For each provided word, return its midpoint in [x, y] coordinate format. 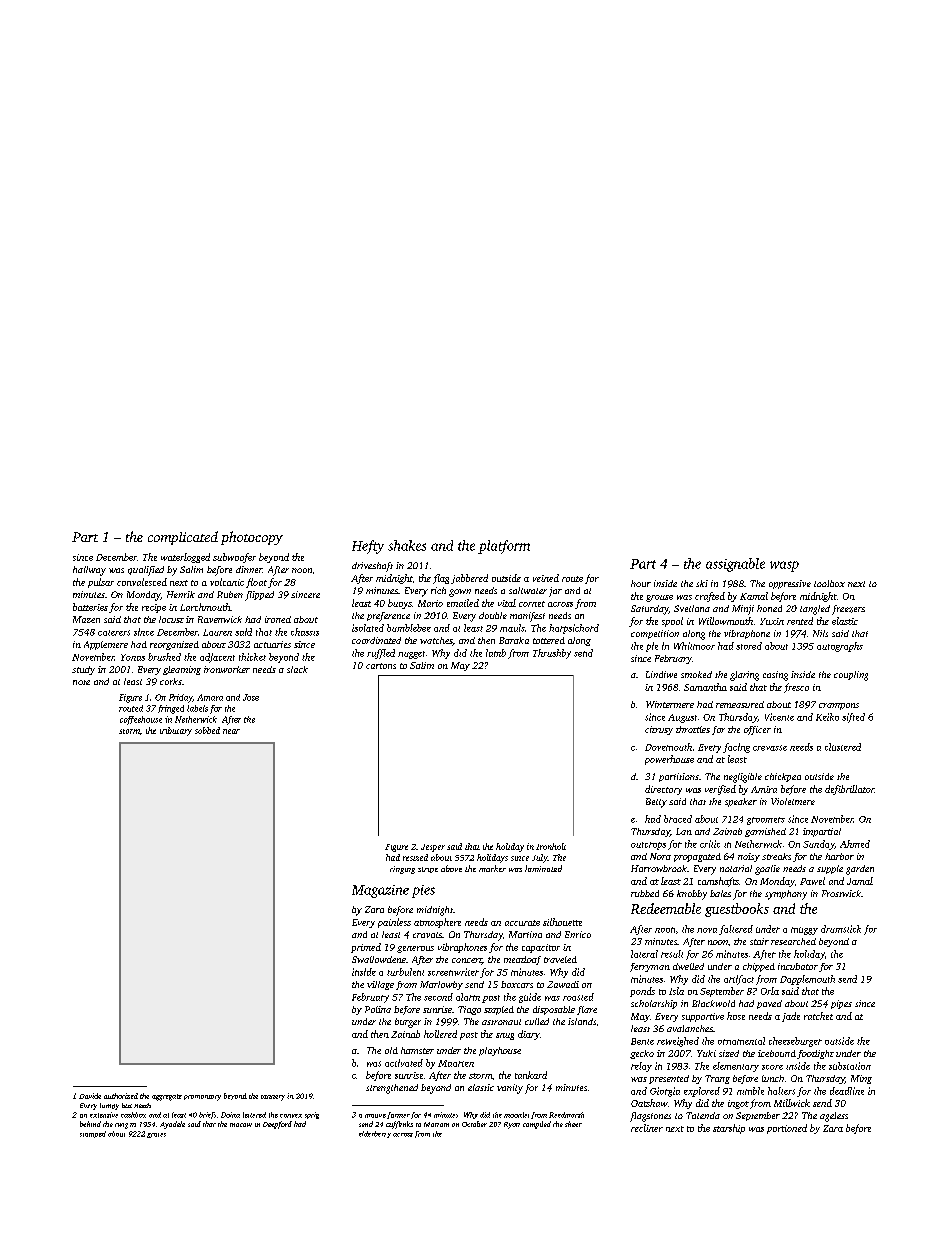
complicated [183, 538]
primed [366, 948]
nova [707, 930]
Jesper [433, 848]
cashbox [133, 1115]
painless [394, 923]
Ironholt [551, 846]
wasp [784, 566]
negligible [743, 778]
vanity [510, 1089]
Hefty [368, 547]
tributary [176, 731]
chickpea [783, 777]
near [231, 731]
